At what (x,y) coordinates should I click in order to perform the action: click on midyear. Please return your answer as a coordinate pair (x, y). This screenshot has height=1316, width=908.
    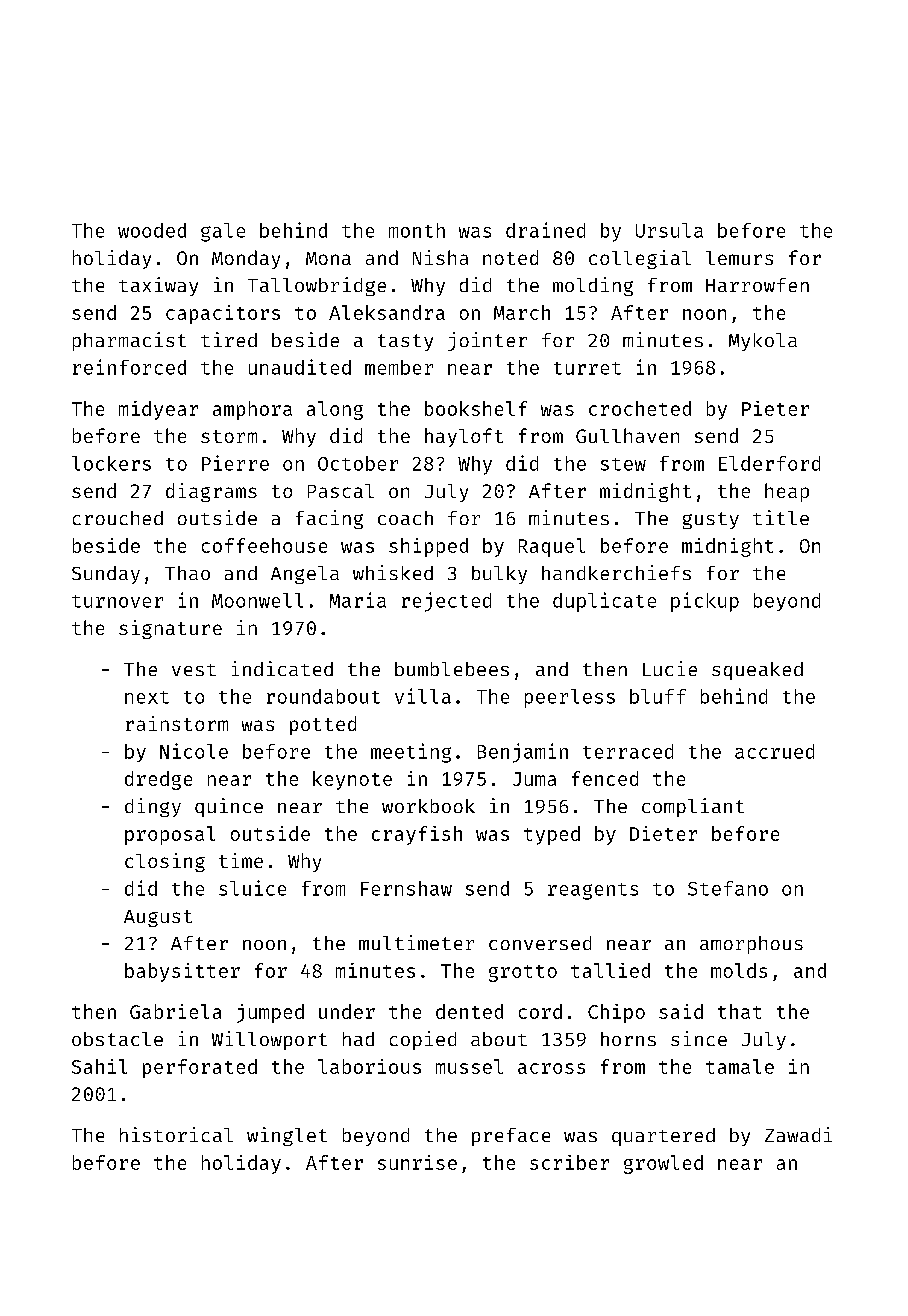
    Looking at the image, I should click on (158, 410).
